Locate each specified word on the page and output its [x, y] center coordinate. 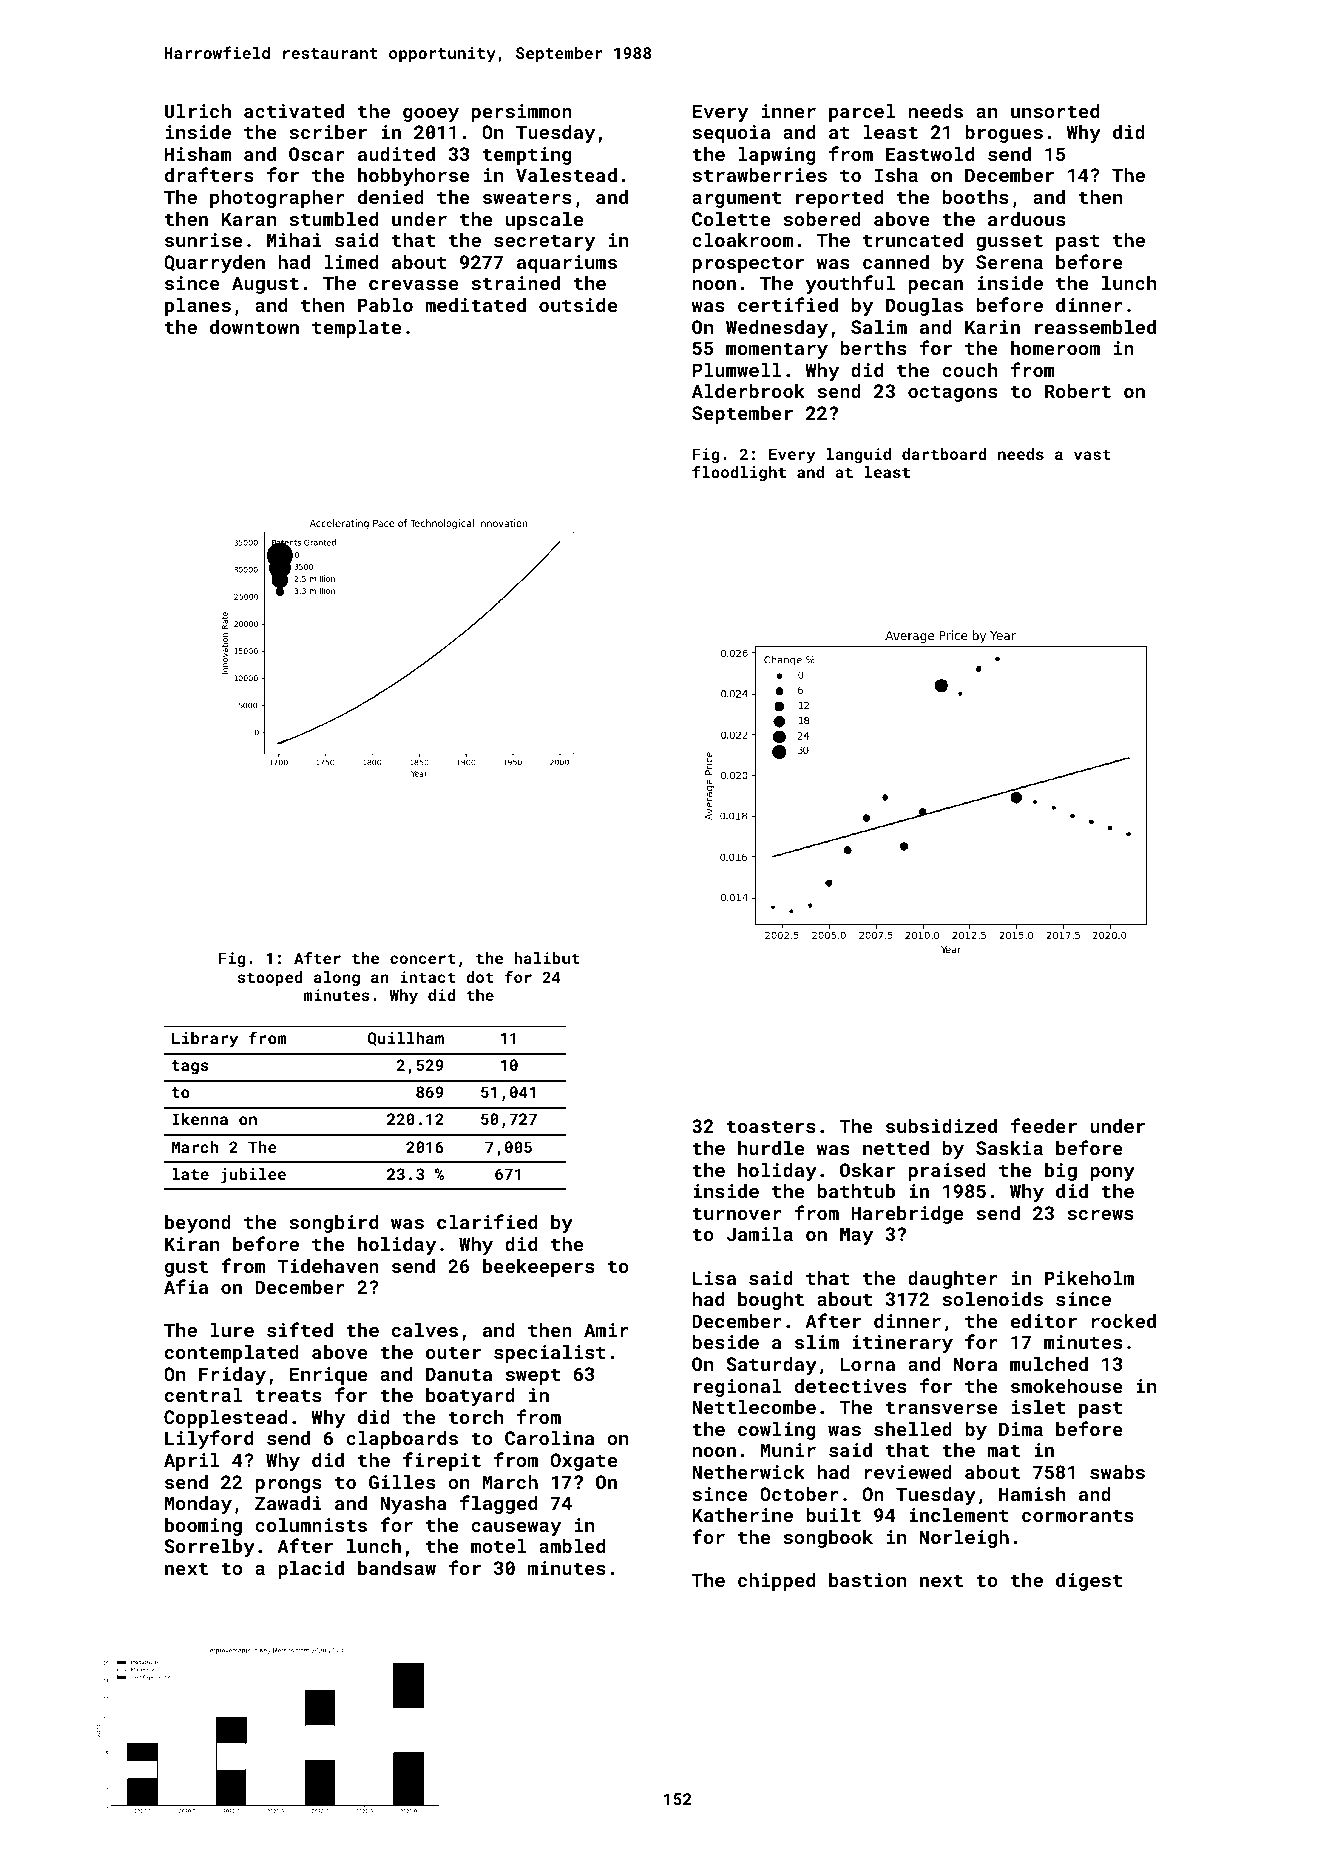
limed [351, 262]
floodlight [739, 473]
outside [578, 305]
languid [859, 456]
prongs [289, 1486]
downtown [254, 327]
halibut [546, 958]
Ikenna [200, 1119]
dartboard [944, 454]
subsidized [941, 1126]
